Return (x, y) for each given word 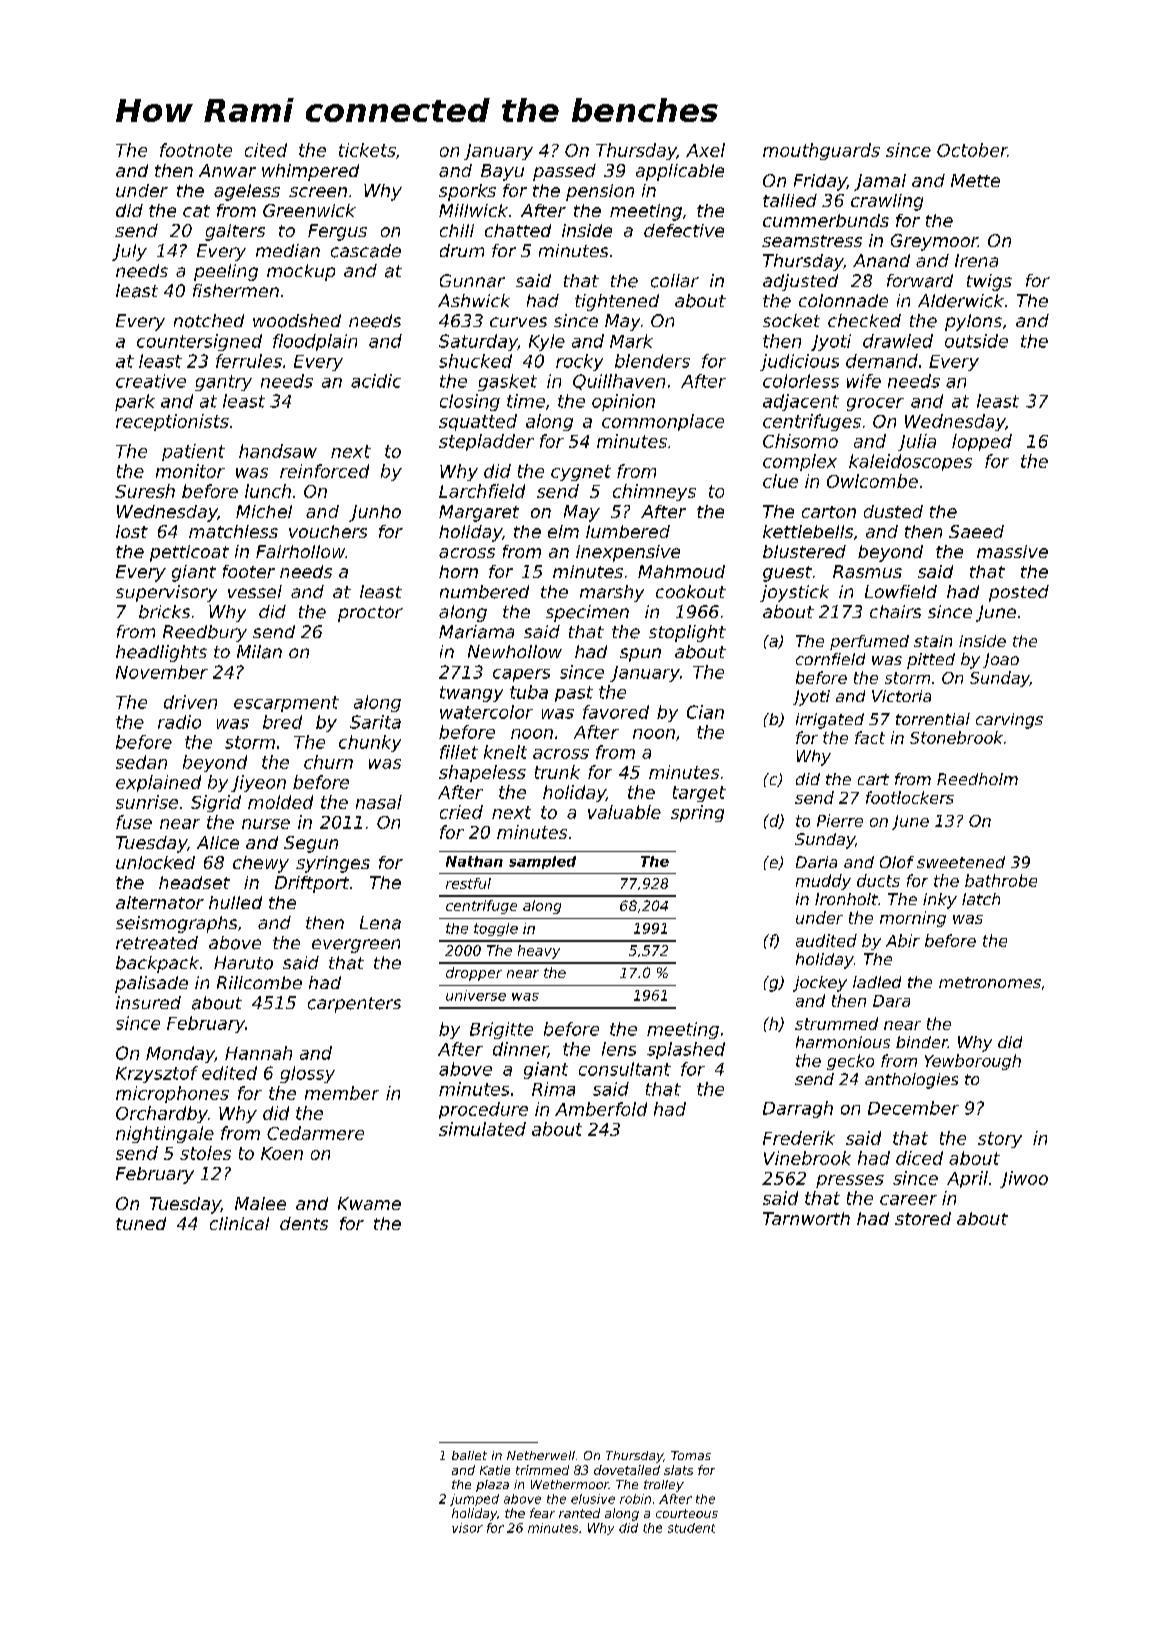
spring (697, 813)
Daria (816, 862)
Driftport (312, 884)
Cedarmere (315, 1133)
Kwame (369, 1203)
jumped (474, 1500)
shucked (475, 361)
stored (923, 1218)
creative (151, 381)
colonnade (843, 300)
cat (196, 211)
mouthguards (821, 151)
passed (564, 172)
